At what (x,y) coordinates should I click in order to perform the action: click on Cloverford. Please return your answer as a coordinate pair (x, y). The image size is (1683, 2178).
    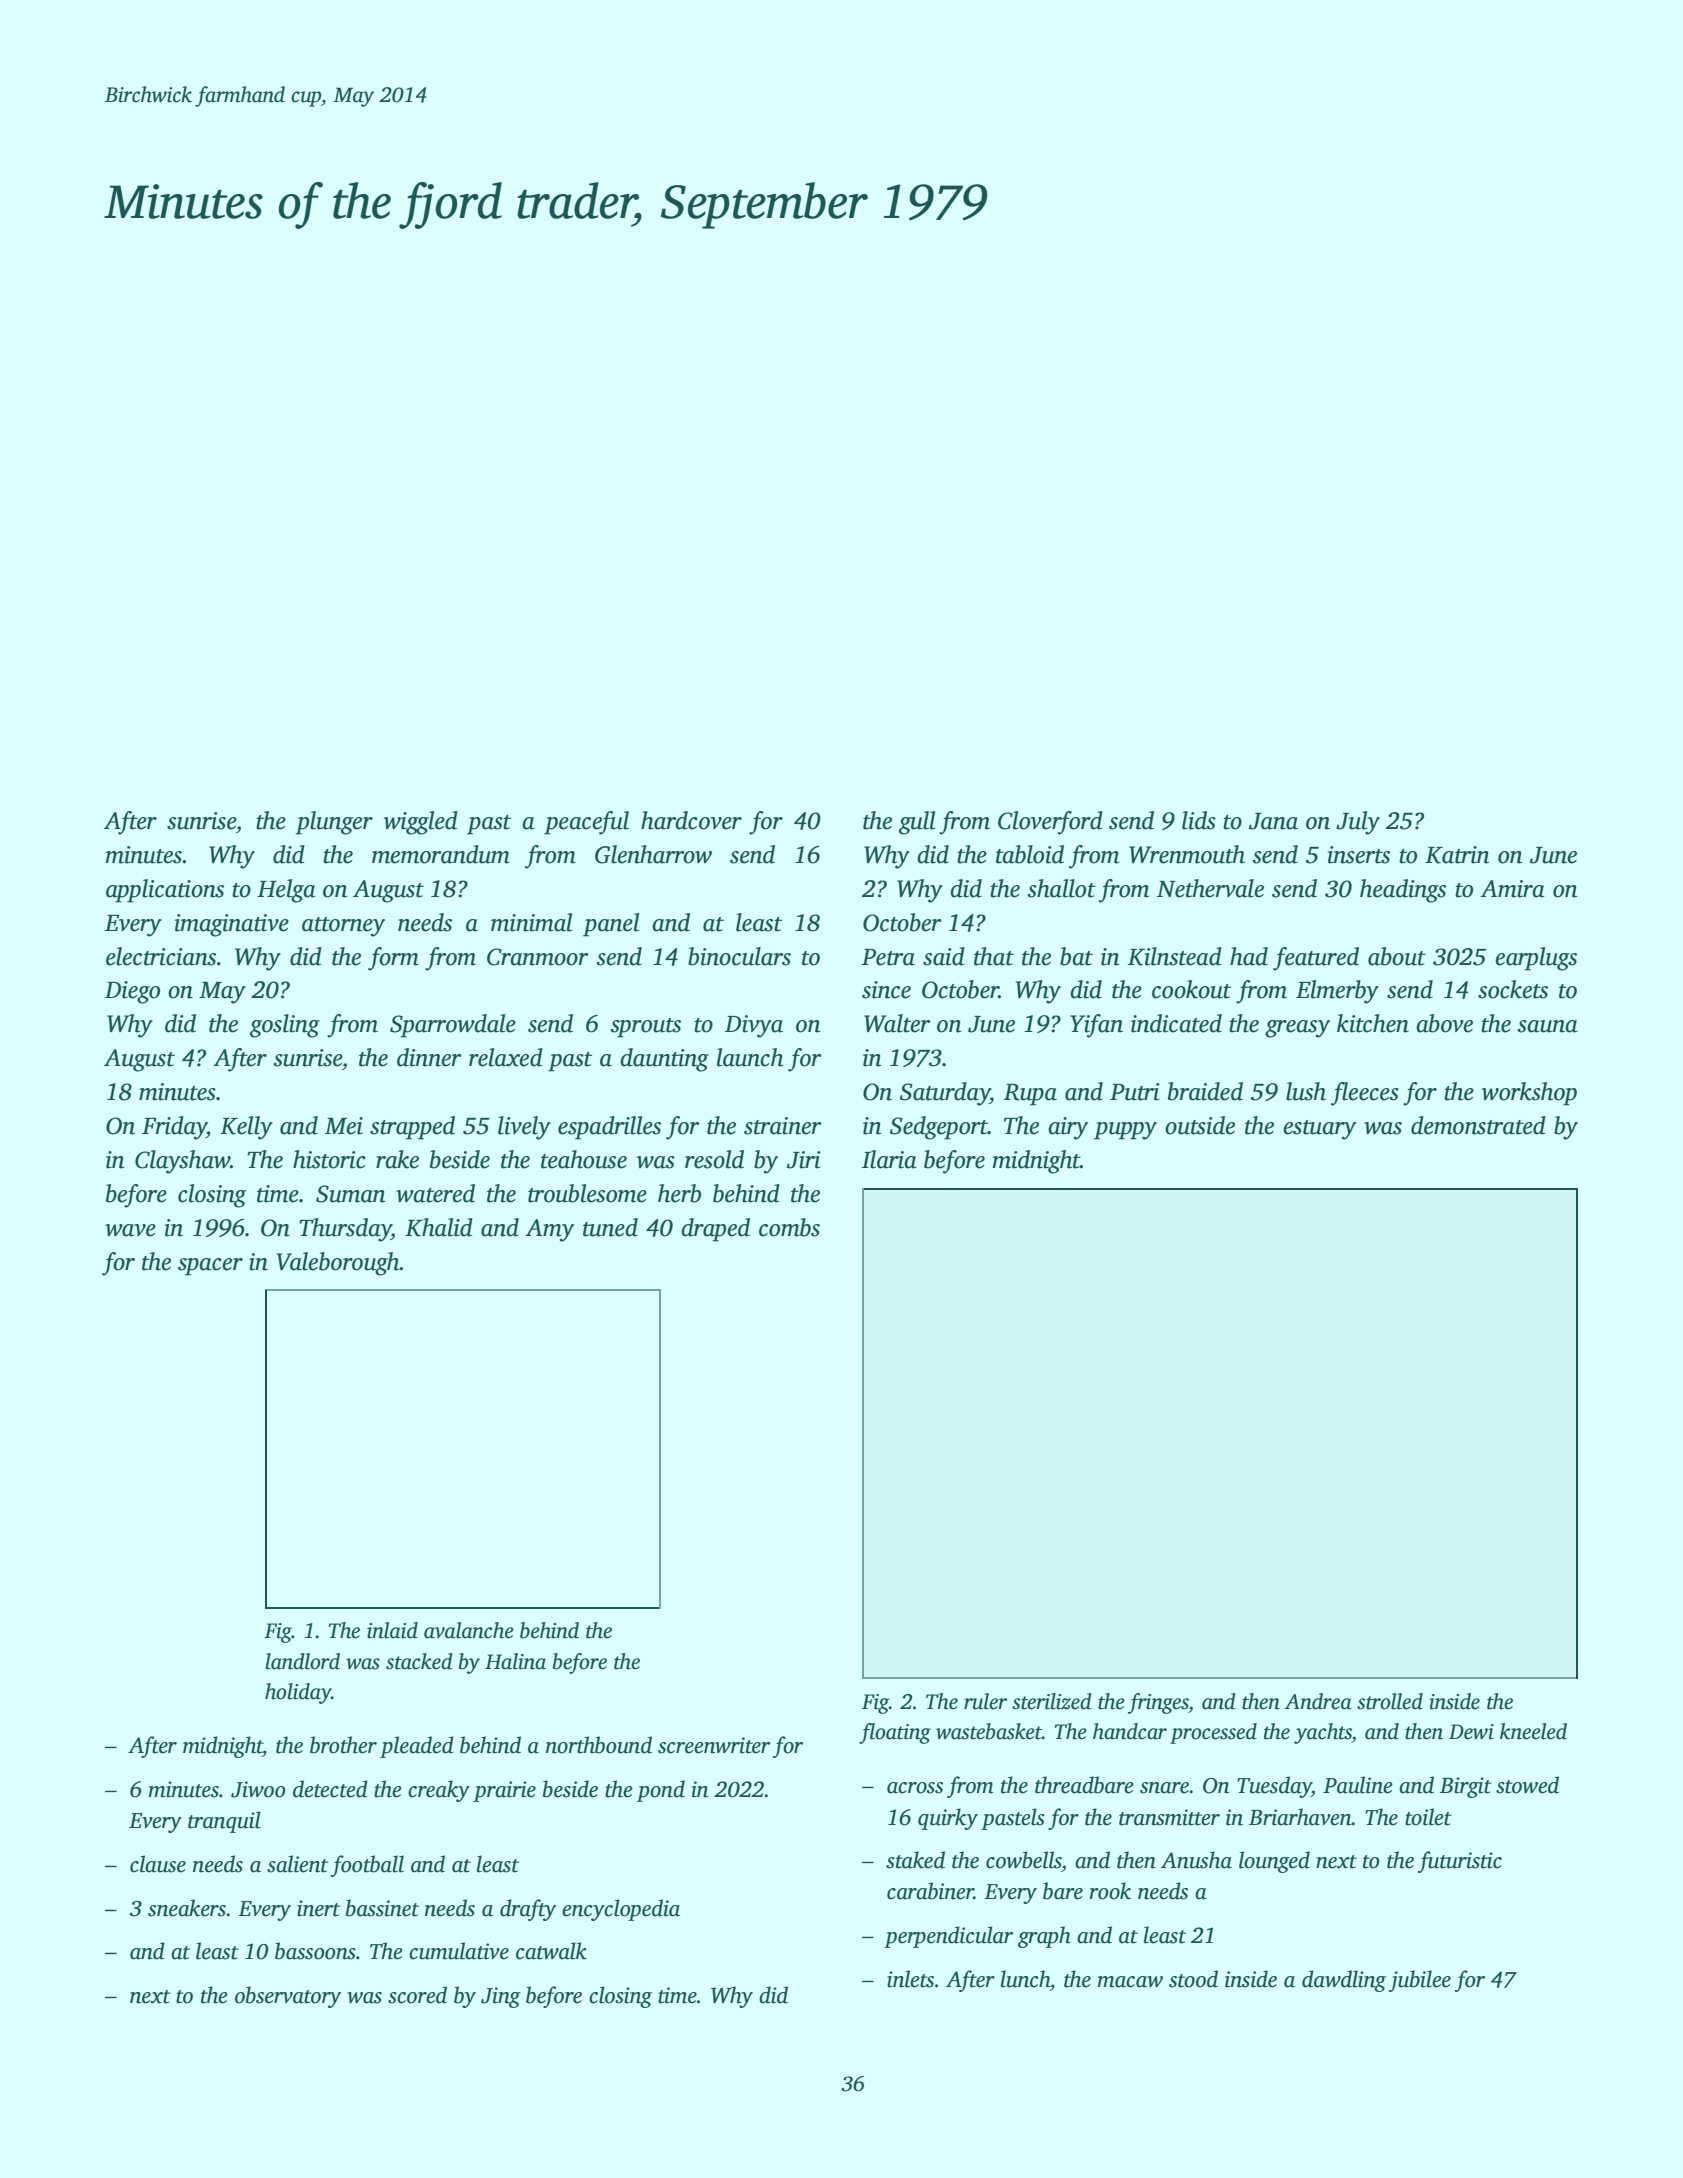
    Looking at the image, I should click on (1050, 823).
